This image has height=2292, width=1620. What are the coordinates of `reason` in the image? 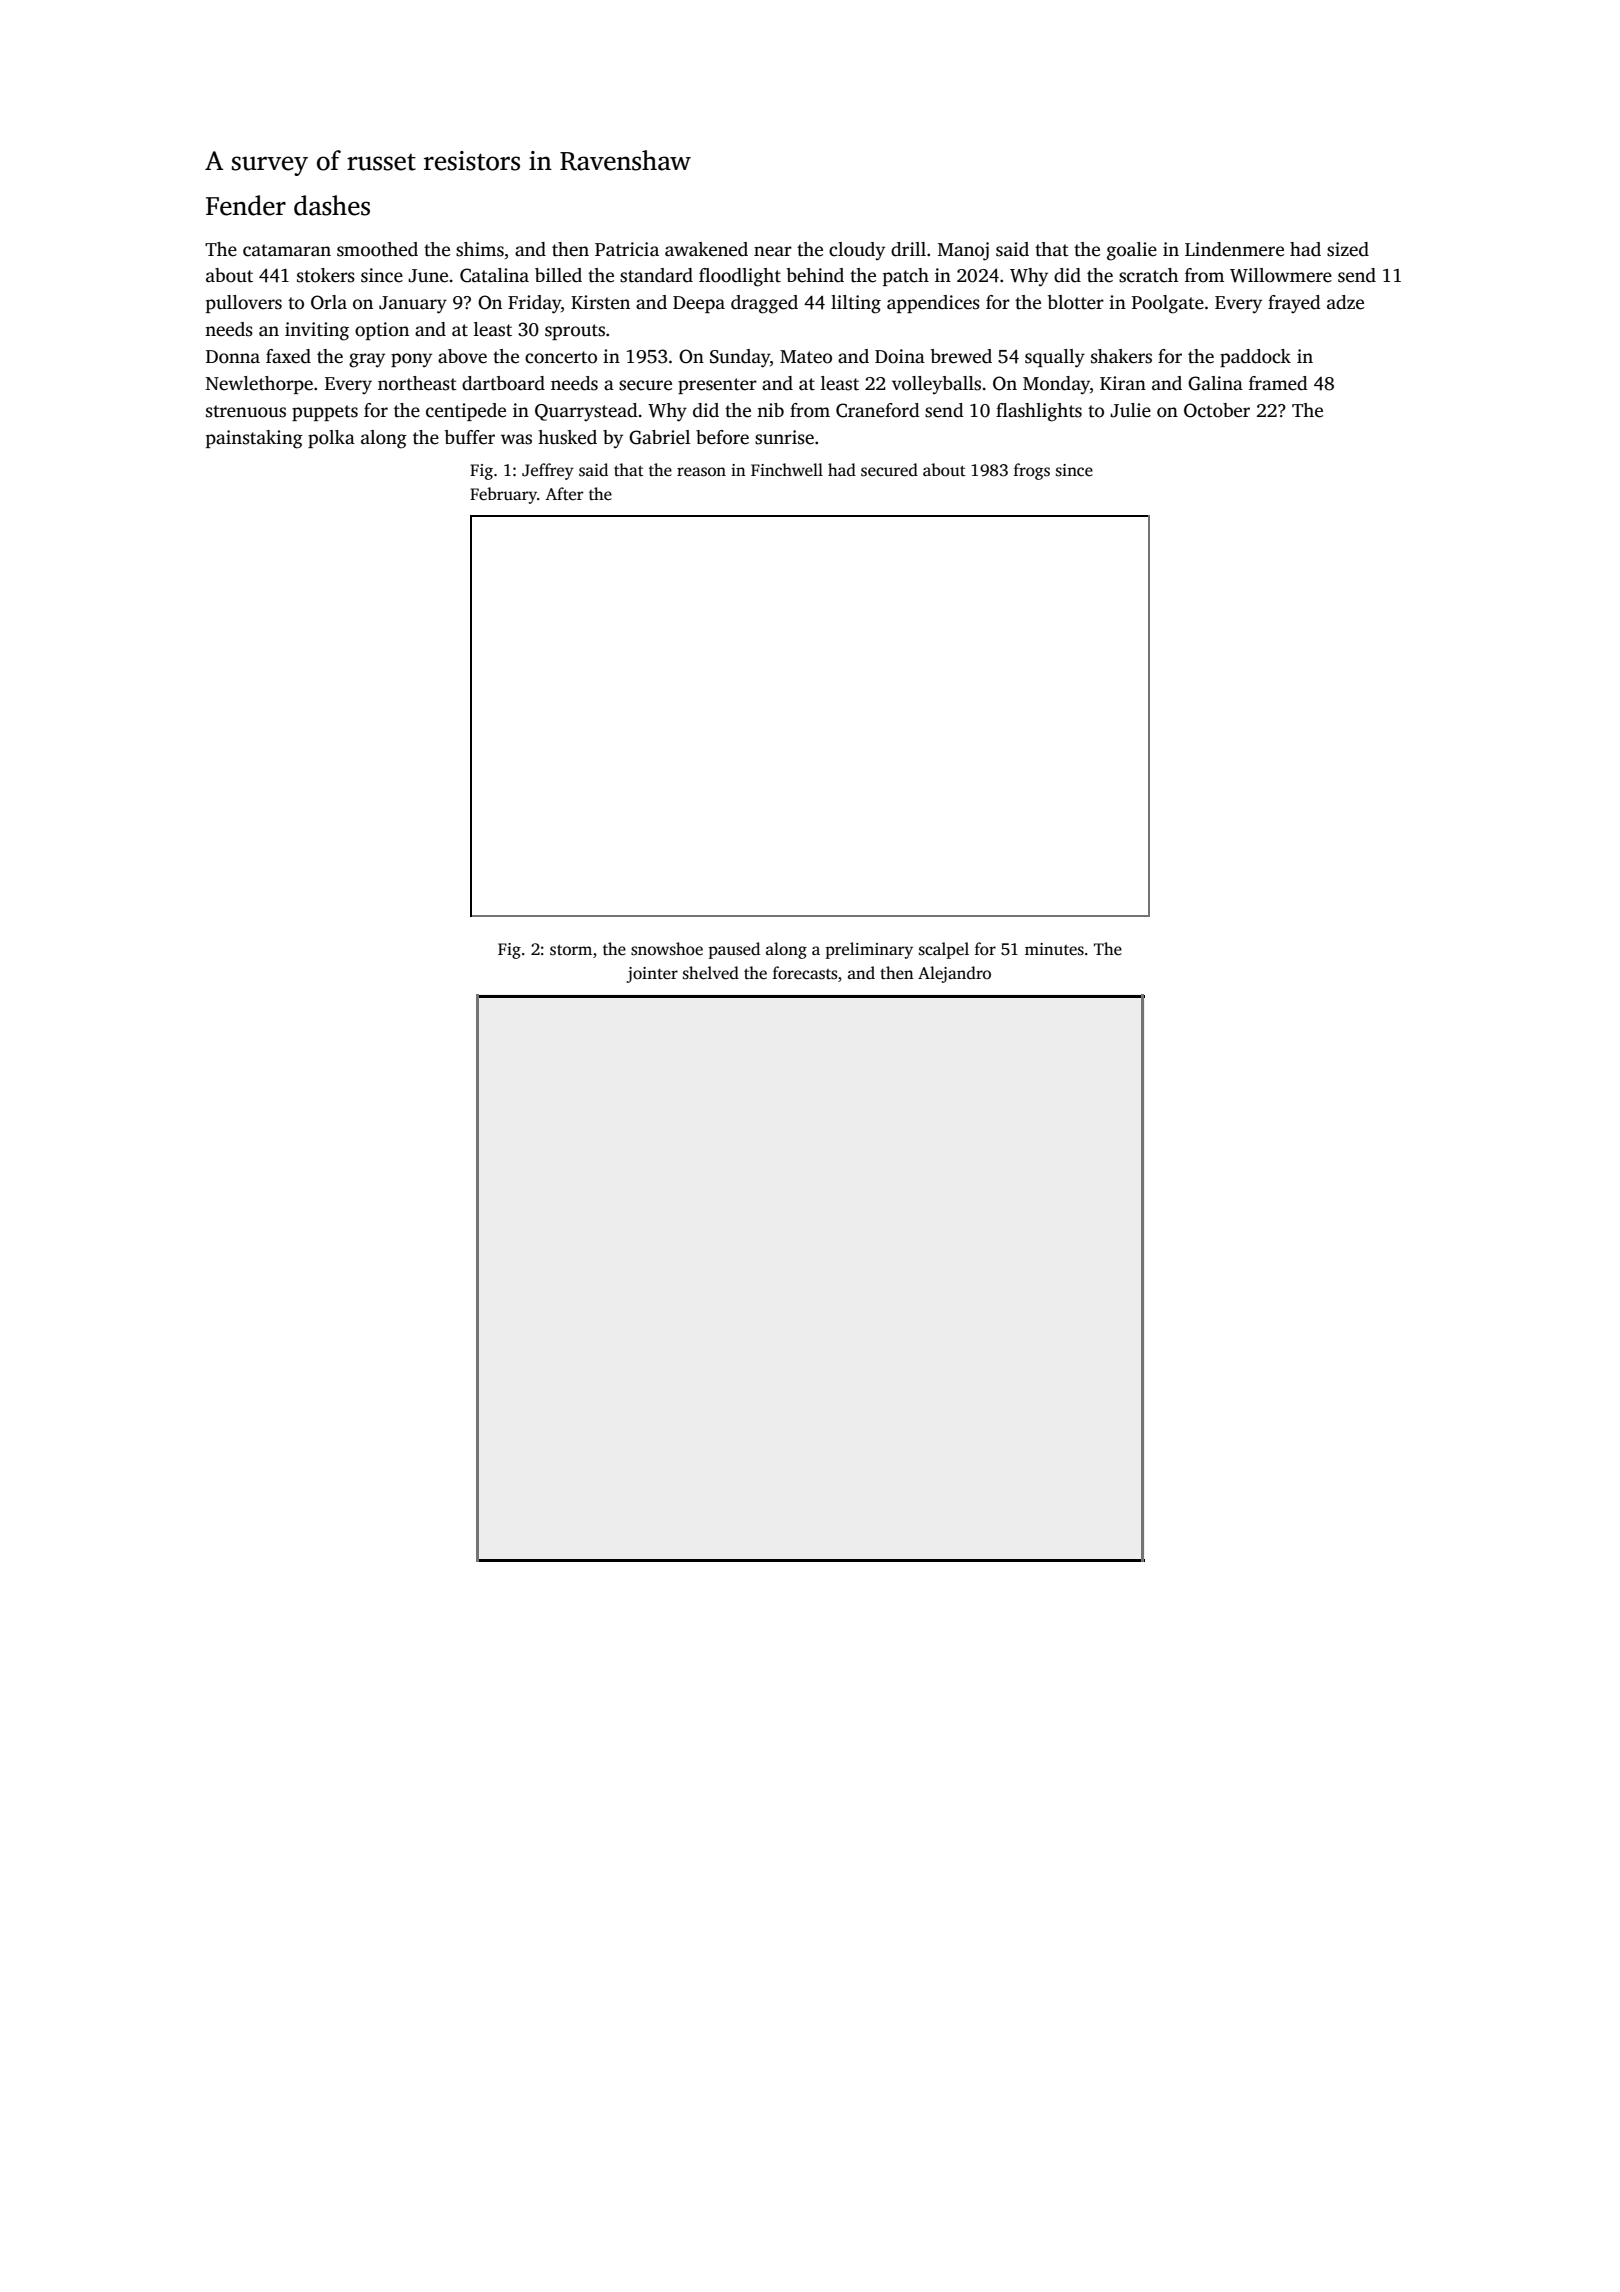 It's located at (701, 472).
